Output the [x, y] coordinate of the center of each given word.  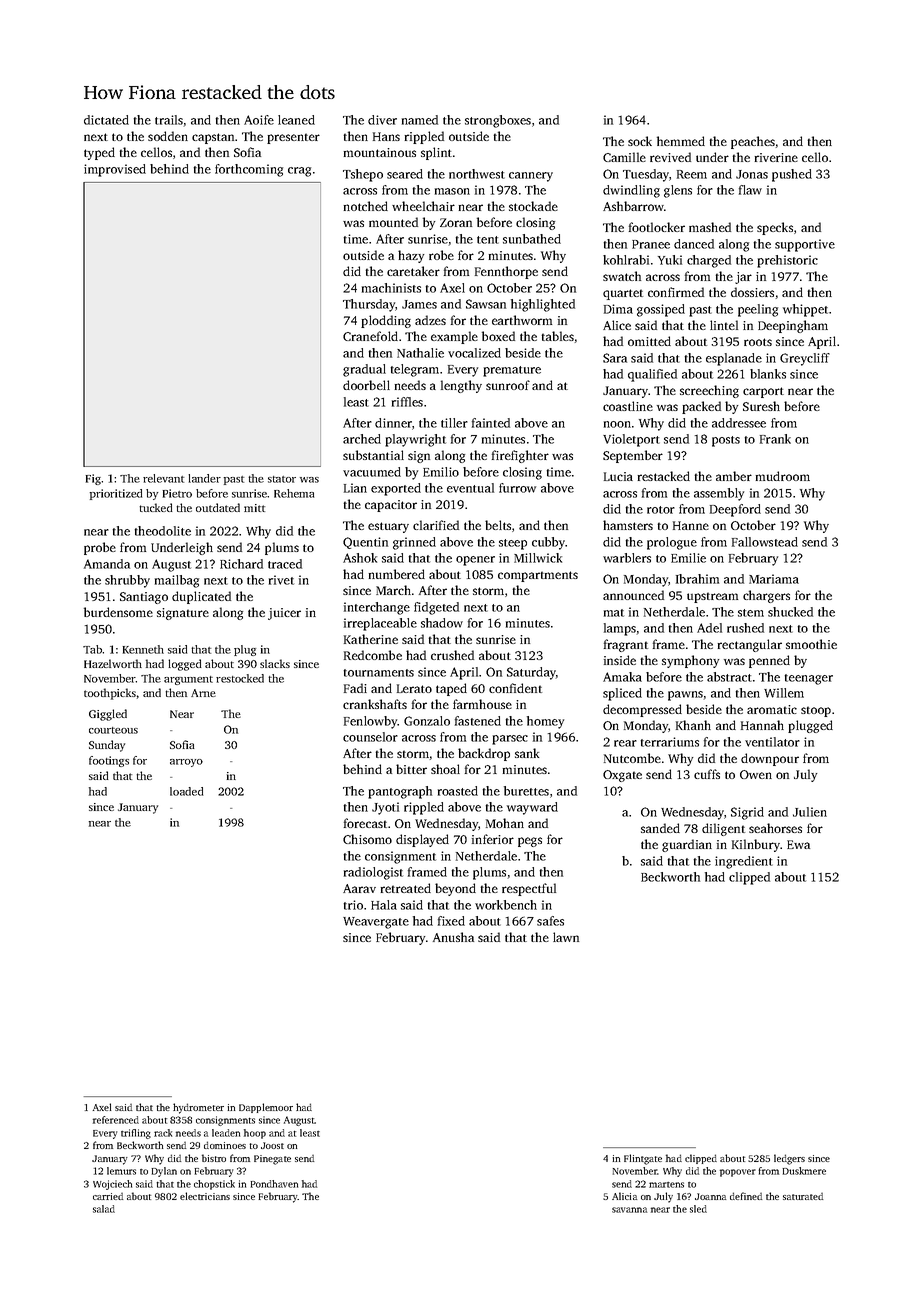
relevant [163, 478]
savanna [629, 1210]
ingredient [744, 862]
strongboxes [498, 121]
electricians [205, 1196]
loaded [186, 791]
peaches [753, 142]
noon [617, 424]
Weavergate [376, 923]
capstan [213, 138]
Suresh [761, 406]
